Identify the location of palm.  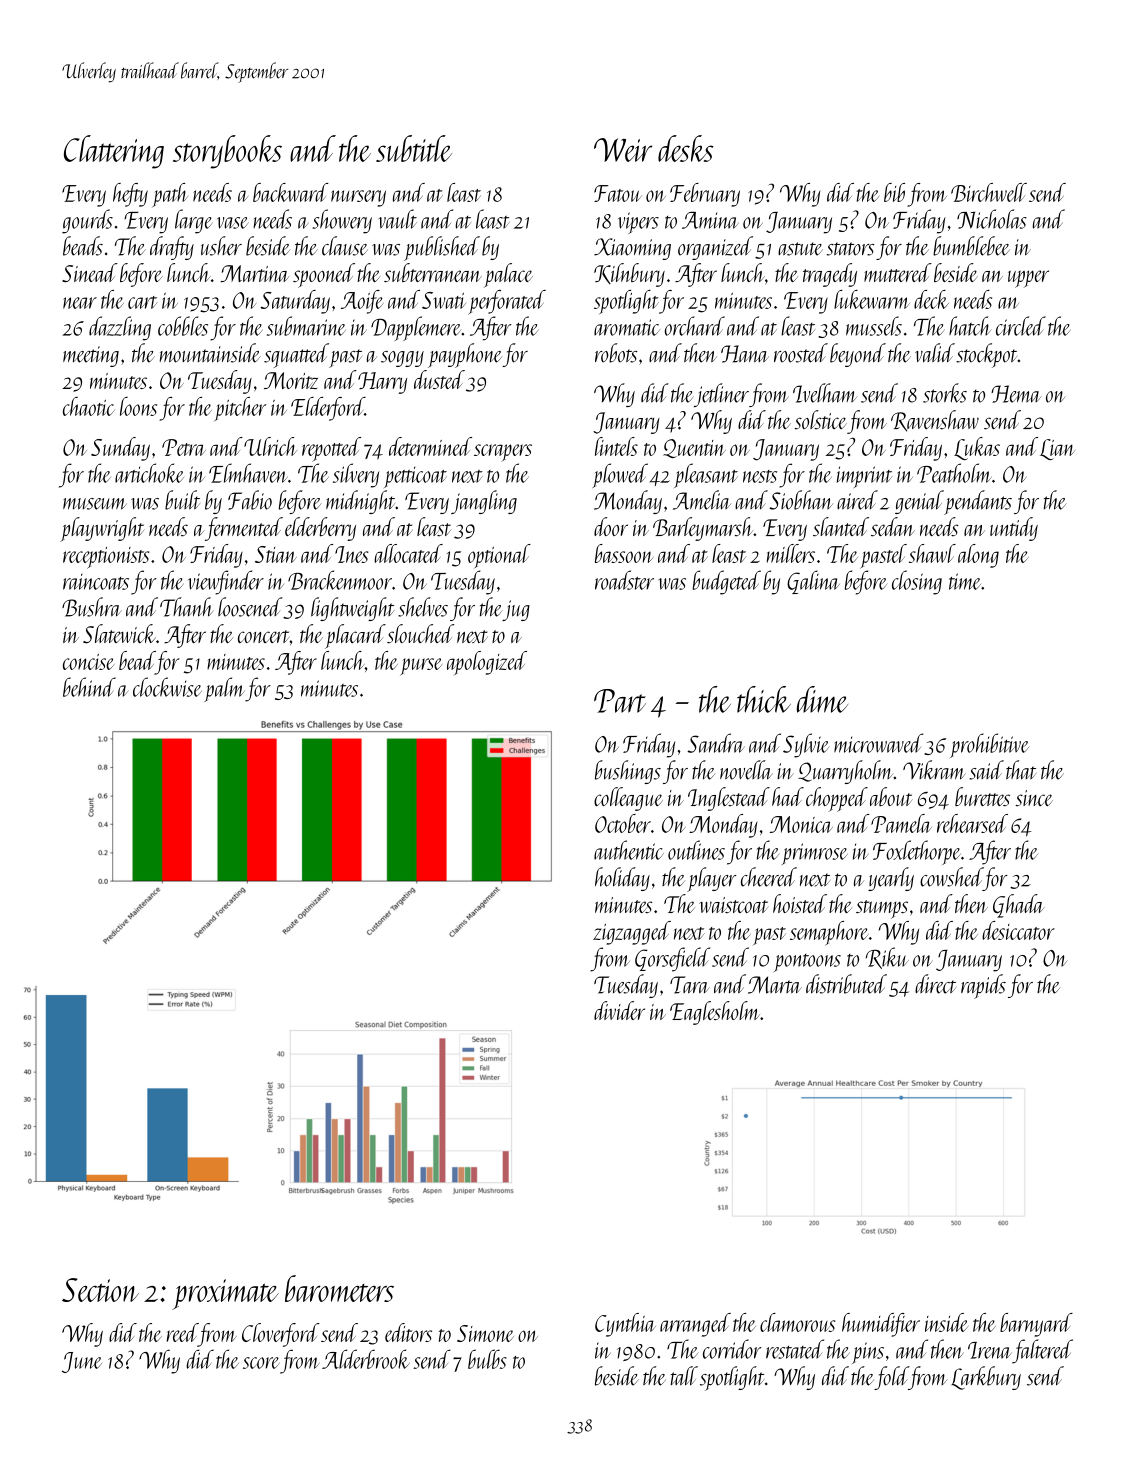
(224, 689).
